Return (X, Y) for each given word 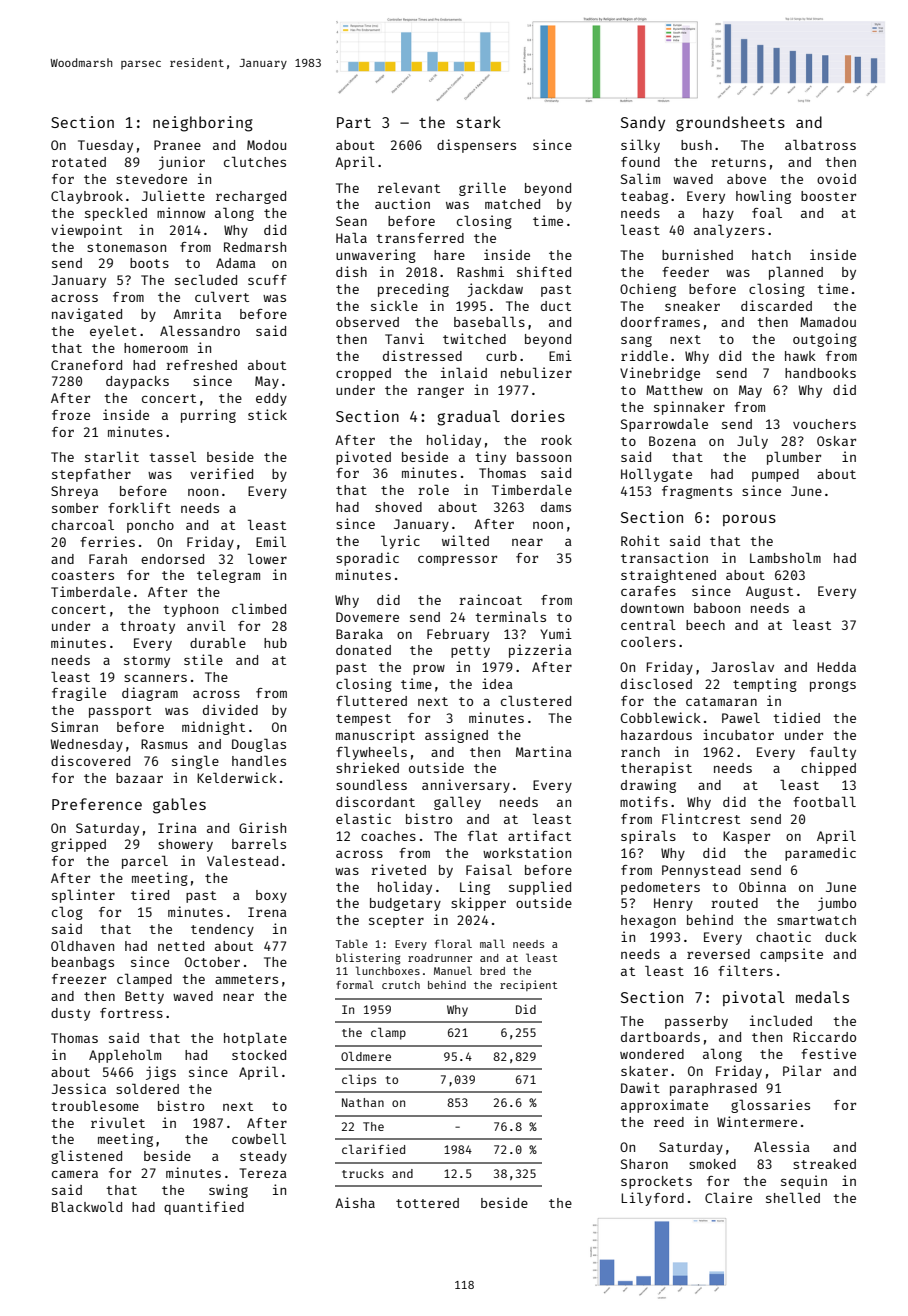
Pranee (177, 145)
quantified (204, 1208)
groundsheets (730, 124)
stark (479, 122)
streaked (824, 1164)
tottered (427, 1203)
